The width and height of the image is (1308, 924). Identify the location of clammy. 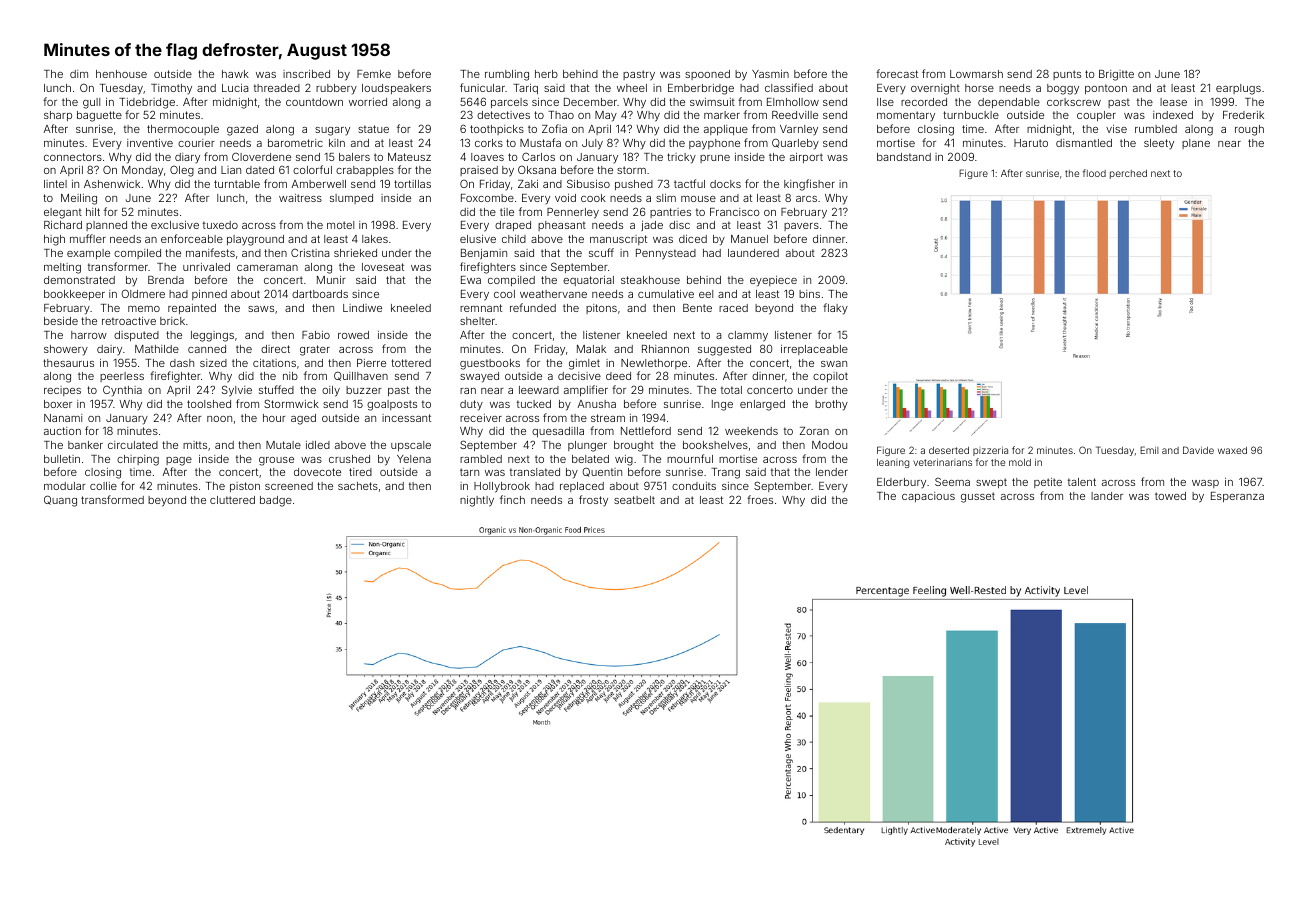
(748, 336).
